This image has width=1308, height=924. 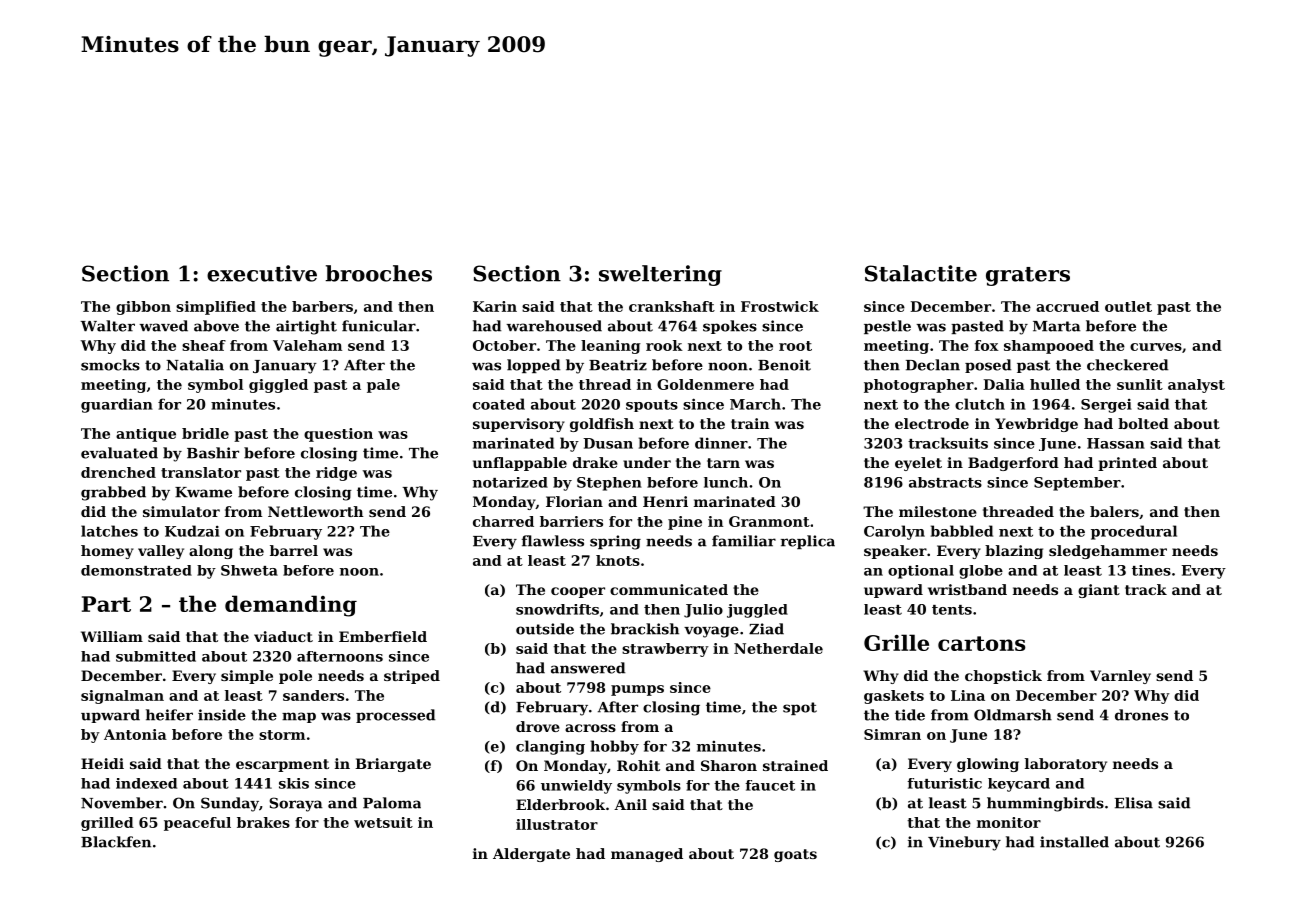 What do you see at coordinates (729, 765) in the image?
I see `Sharon` at bounding box center [729, 765].
